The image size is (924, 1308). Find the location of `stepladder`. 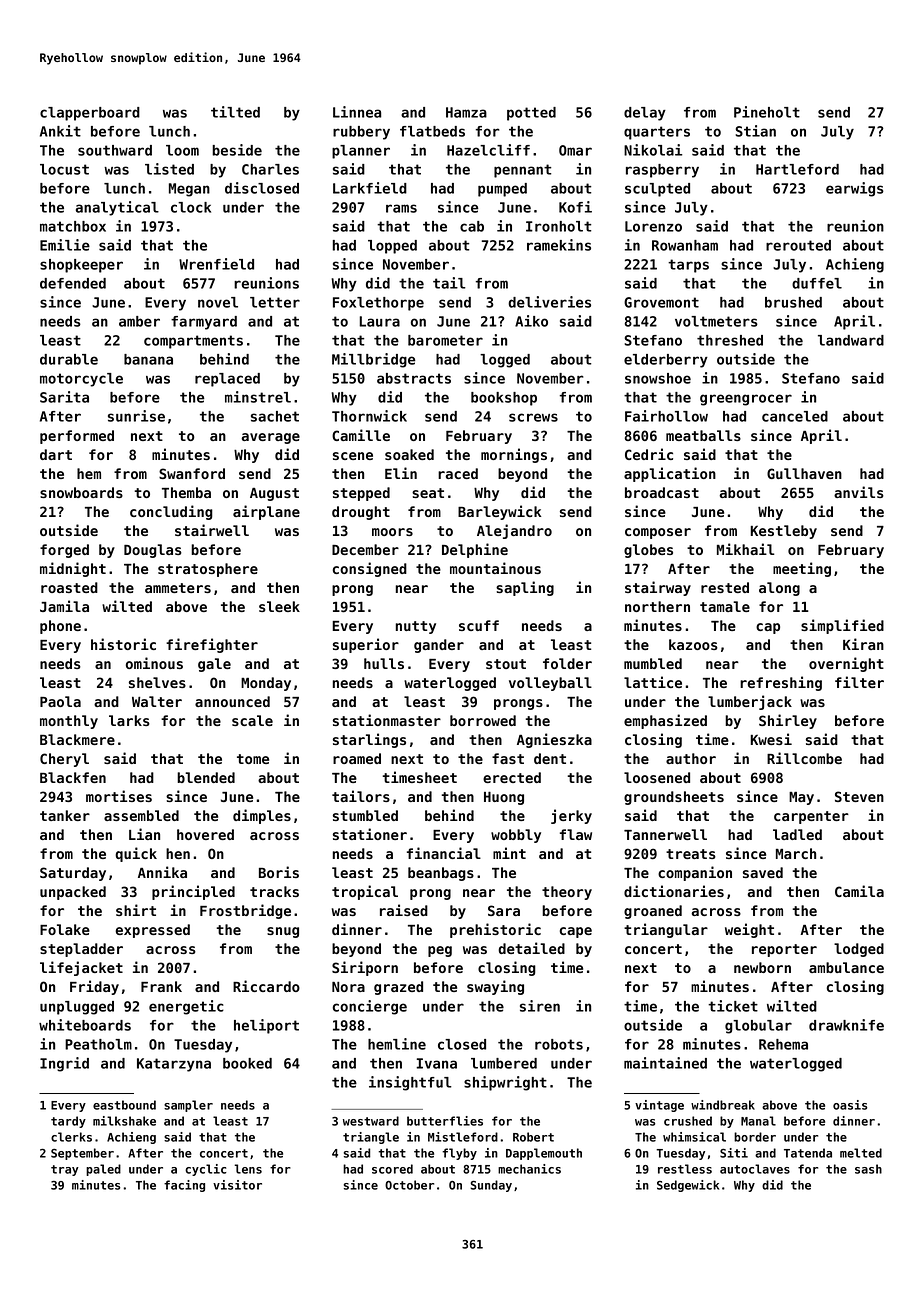

stepladder is located at coordinates (81, 950).
